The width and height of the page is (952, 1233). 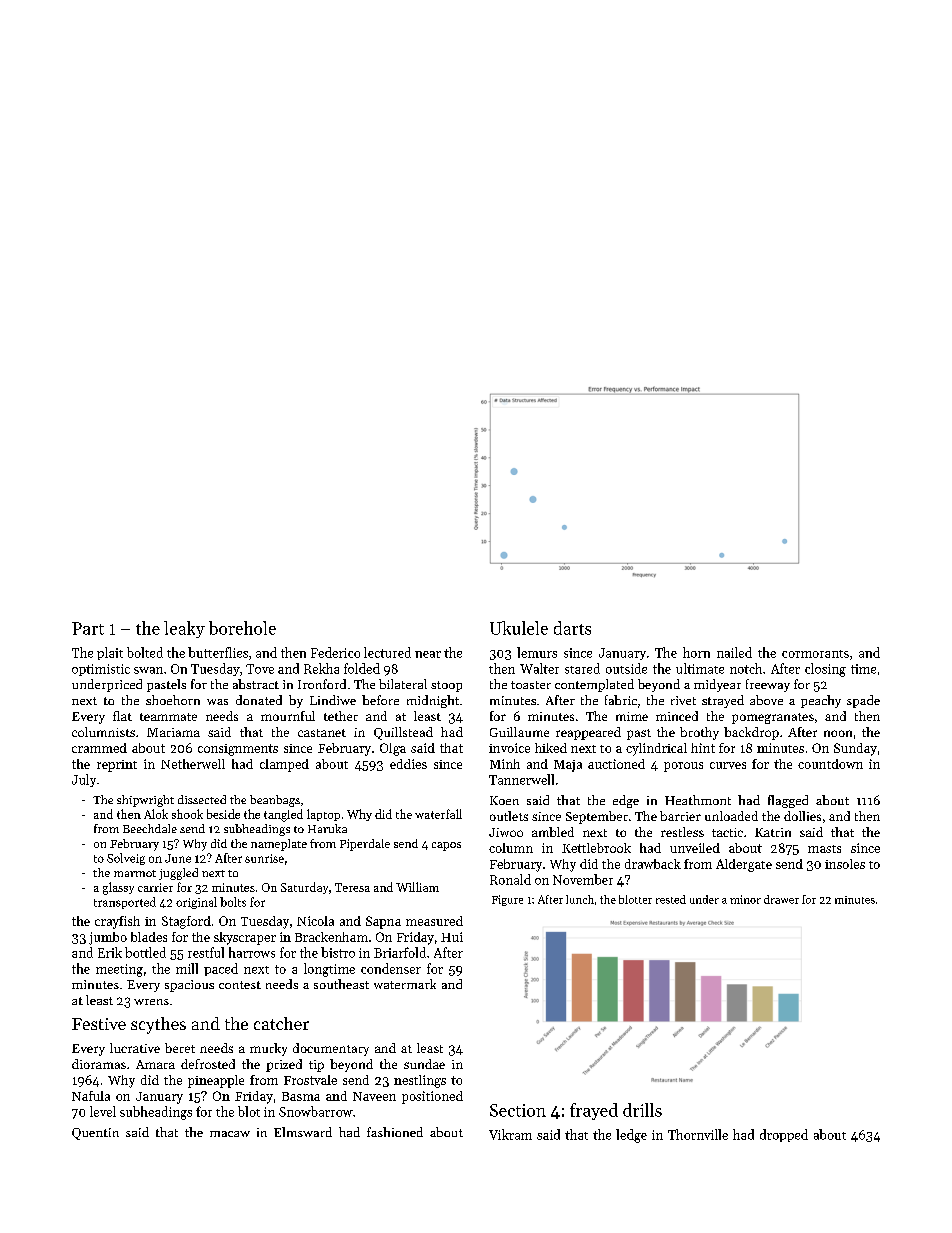 I want to click on sunrise, so click(x=264, y=858).
